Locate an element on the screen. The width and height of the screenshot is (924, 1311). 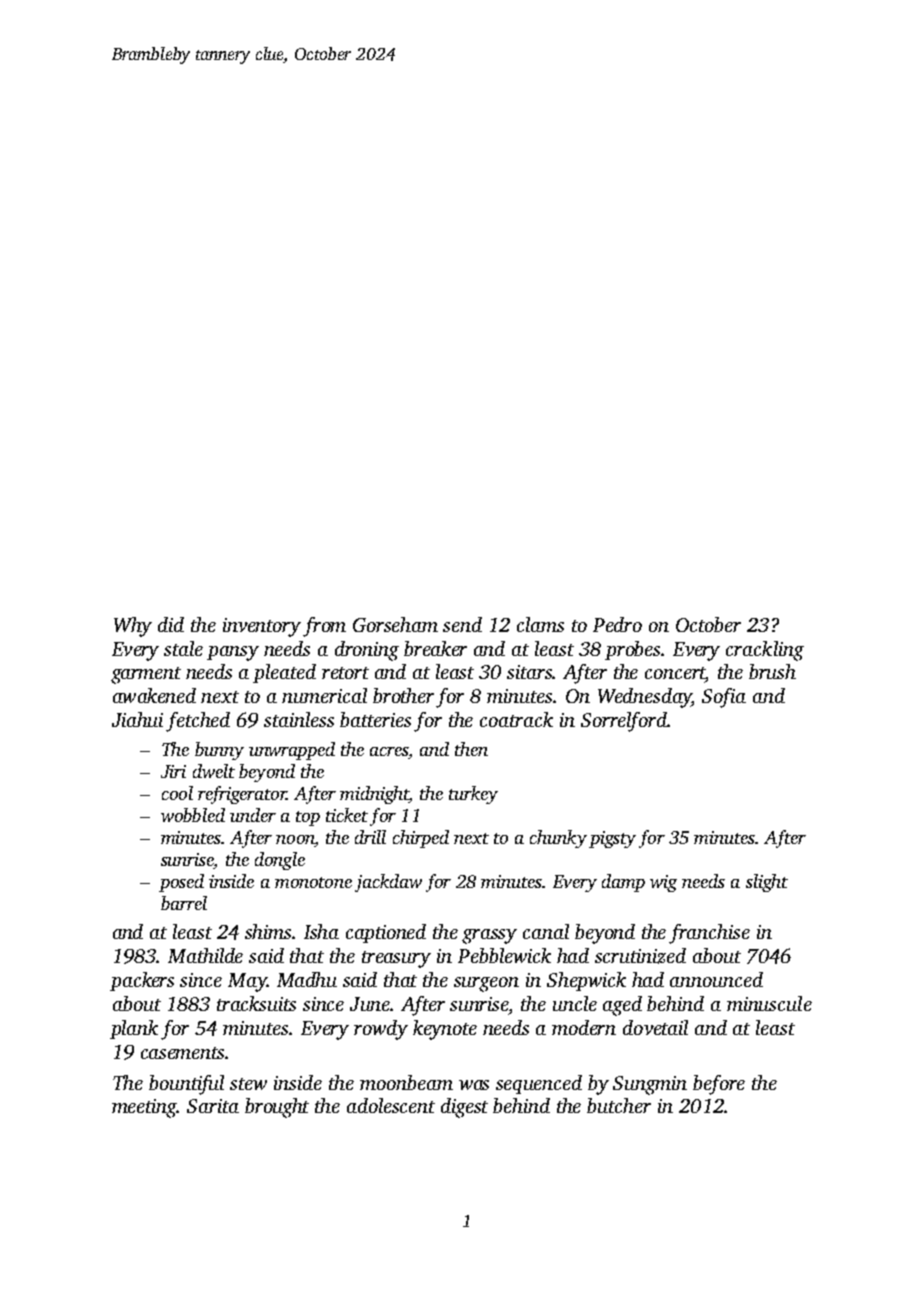
Sofia is located at coordinates (724, 698).
